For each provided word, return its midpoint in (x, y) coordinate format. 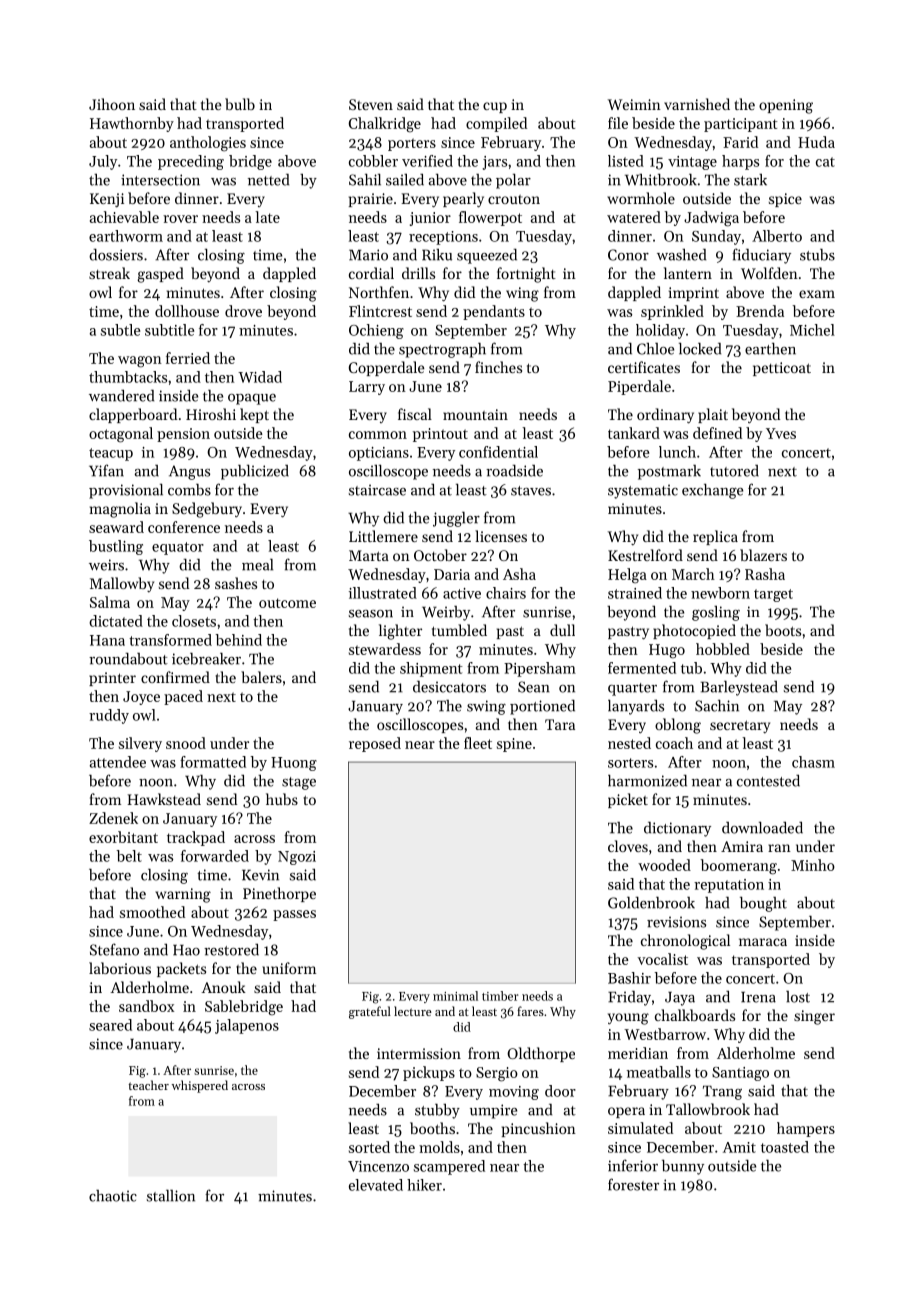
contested (768, 780)
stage (299, 783)
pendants (494, 312)
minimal (455, 996)
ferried (188, 358)
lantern (688, 273)
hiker (424, 1185)
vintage (692, 163)
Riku (437, 255)
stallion (171, 1195)
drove (243, 311)
